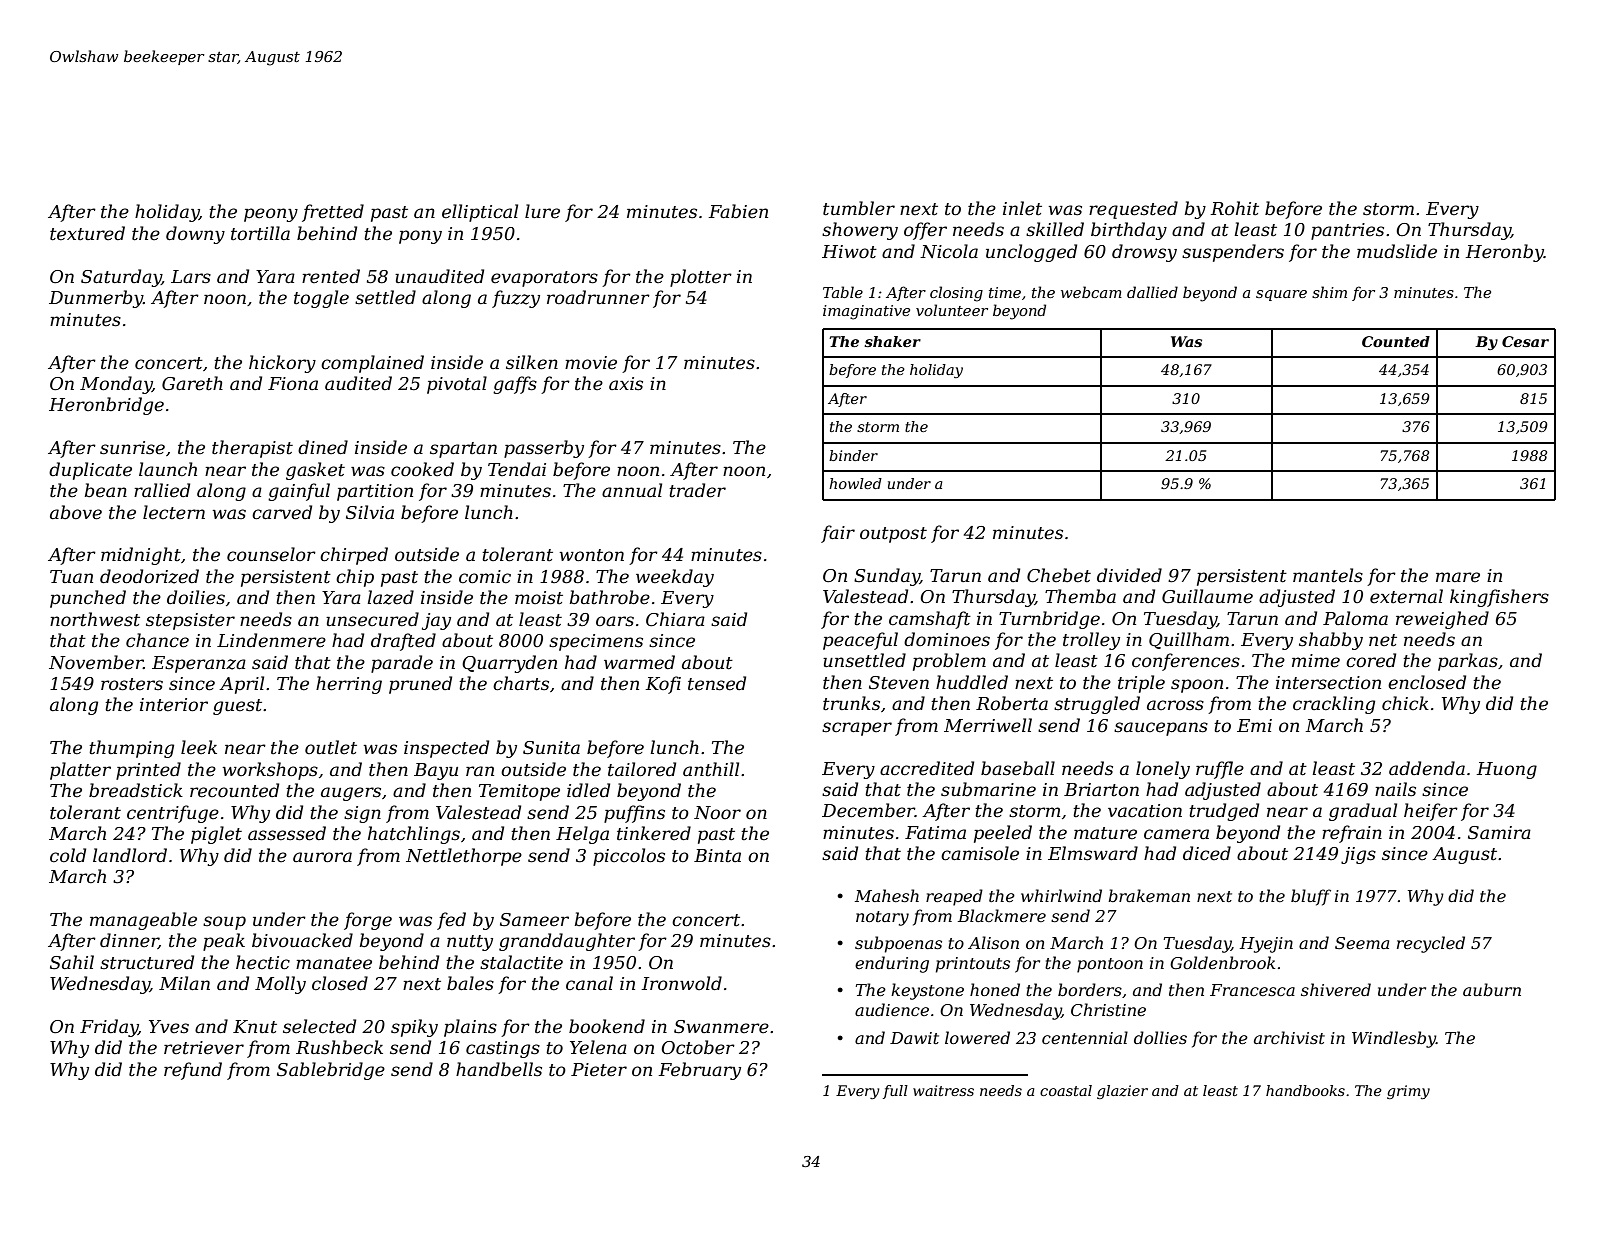 The height and width of the page is (1239, 1604). I want to click on Lindenmere, so click(271, 640).
